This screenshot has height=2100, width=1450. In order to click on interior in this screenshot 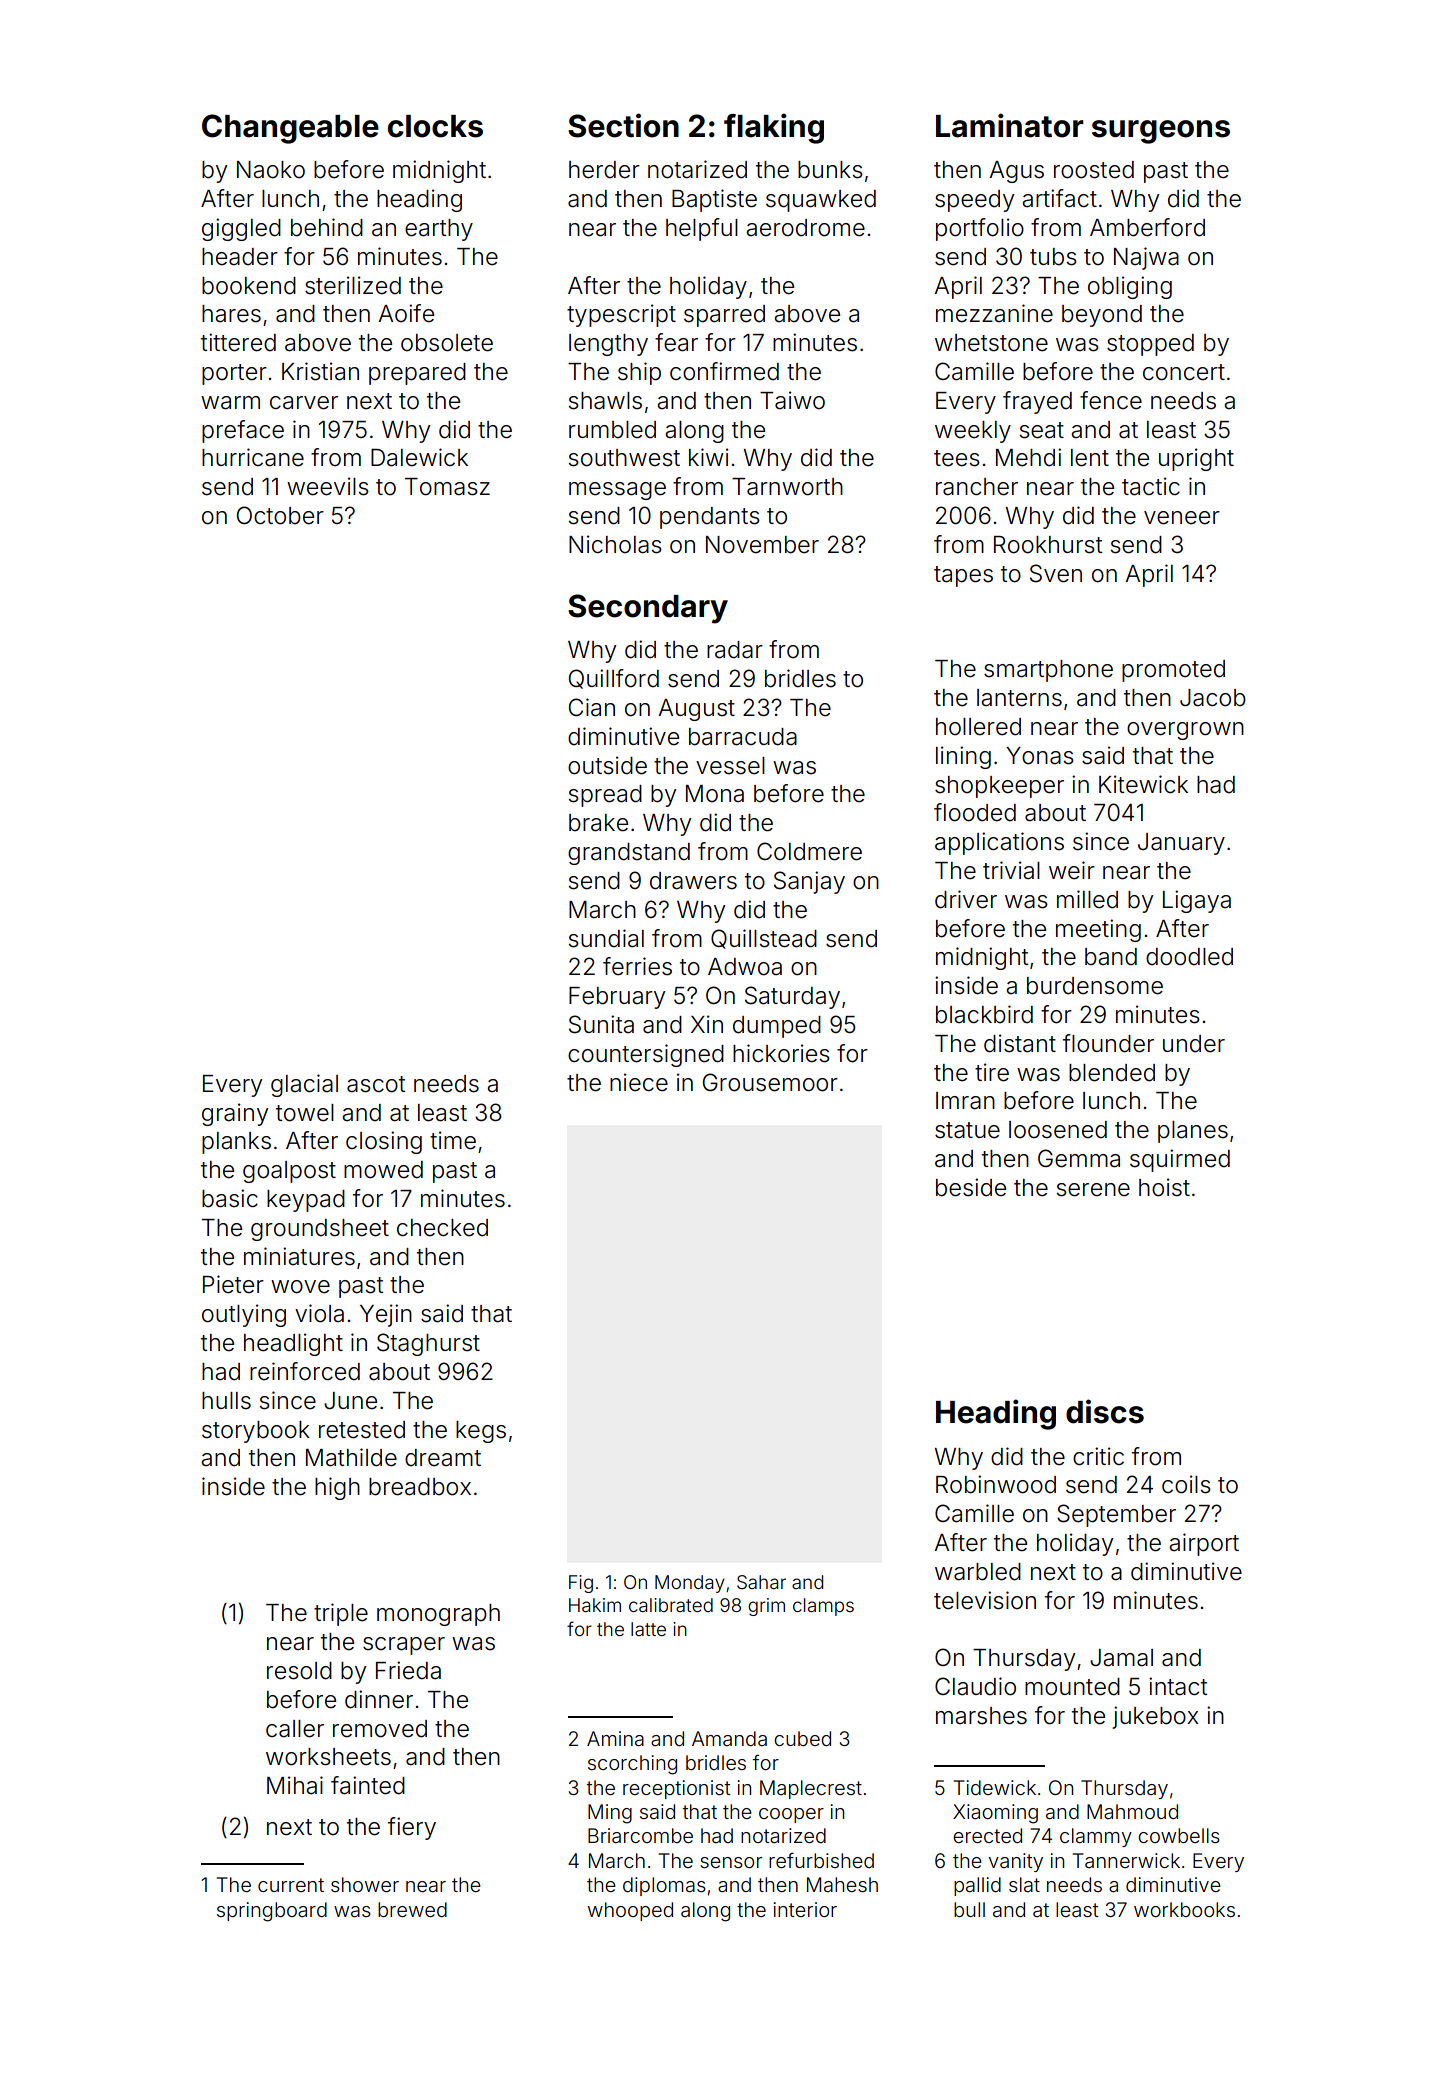, I will do `click(805, 1909)`.
